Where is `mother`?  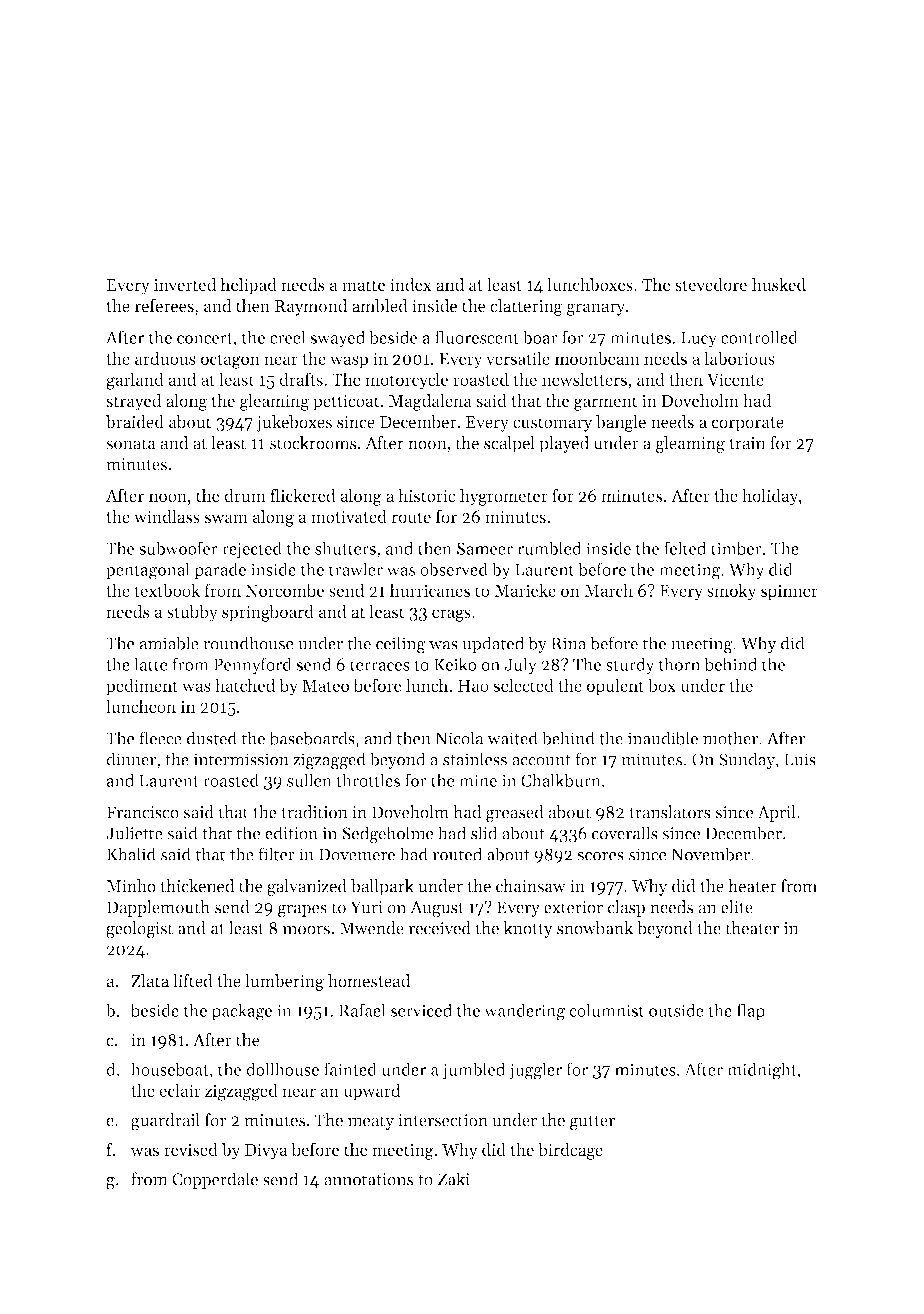 mother is located at coordinates (730, 738).
